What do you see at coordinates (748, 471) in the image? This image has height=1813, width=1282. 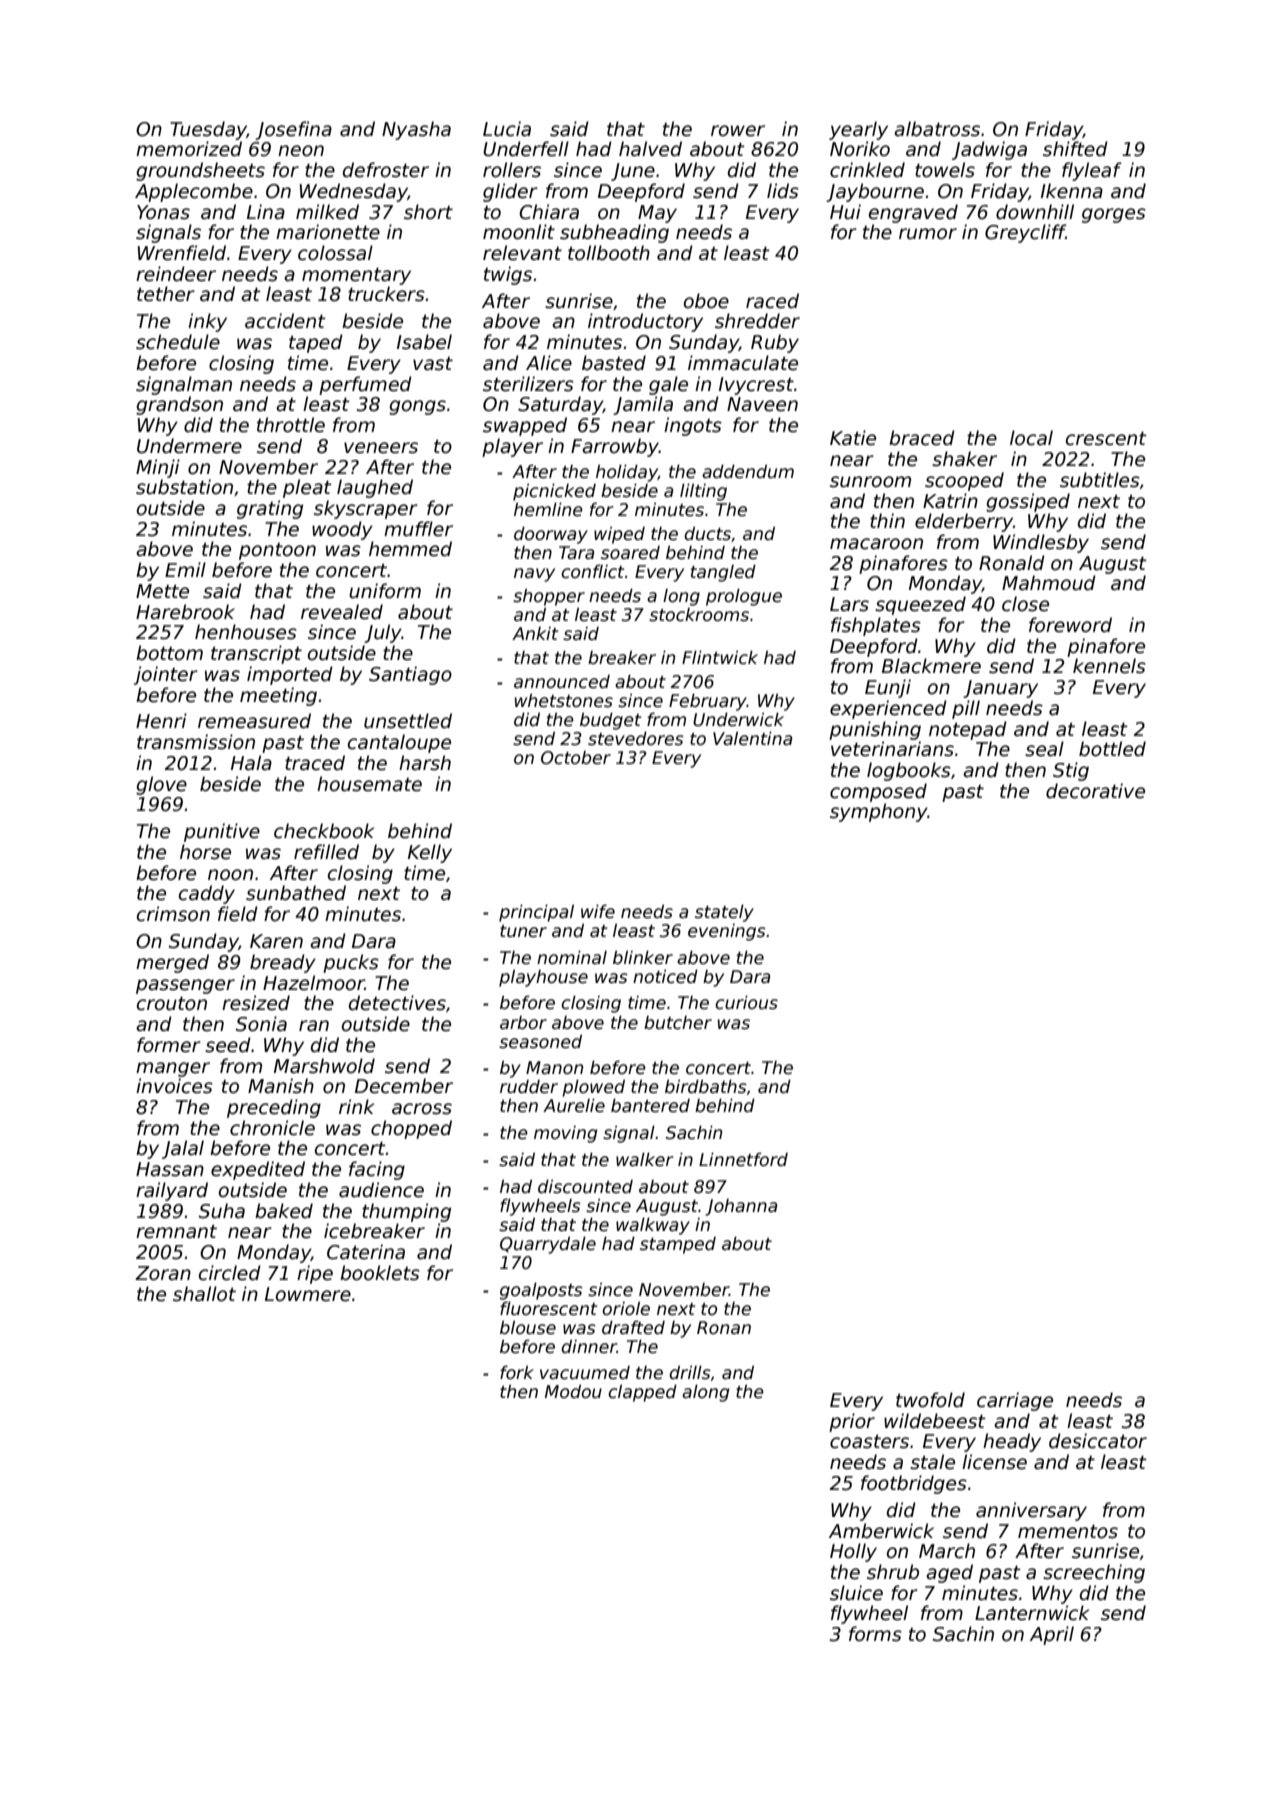 I see `addendum` at bounding box center [748, 471].
